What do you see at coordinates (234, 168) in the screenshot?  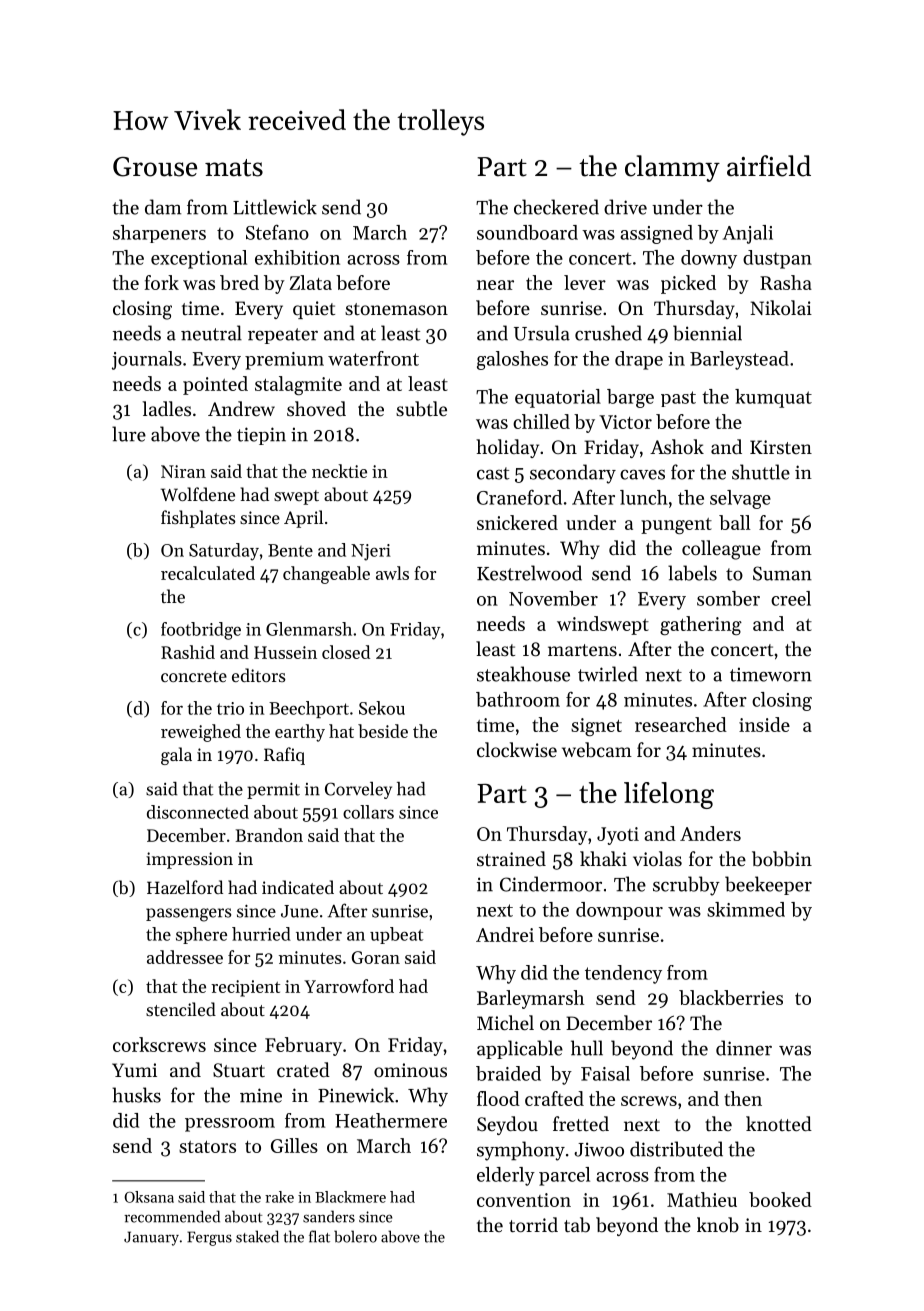 I see `mats` at bounding box center [234, 168].
